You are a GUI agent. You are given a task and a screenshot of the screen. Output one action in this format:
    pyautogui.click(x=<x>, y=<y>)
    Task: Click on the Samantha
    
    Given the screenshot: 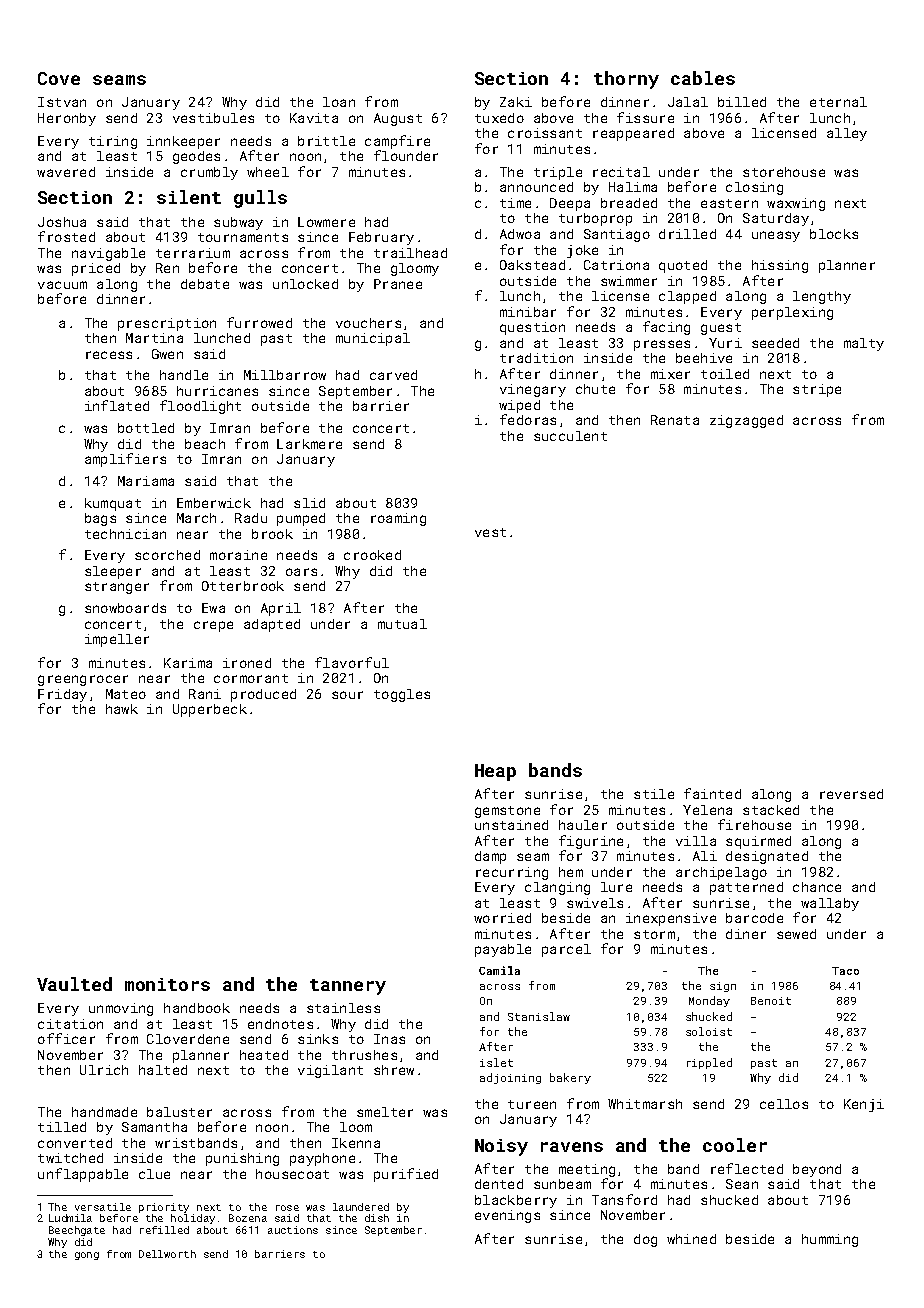 What is the action you would take?
    pyautogui.click(x=154, y=1127)
